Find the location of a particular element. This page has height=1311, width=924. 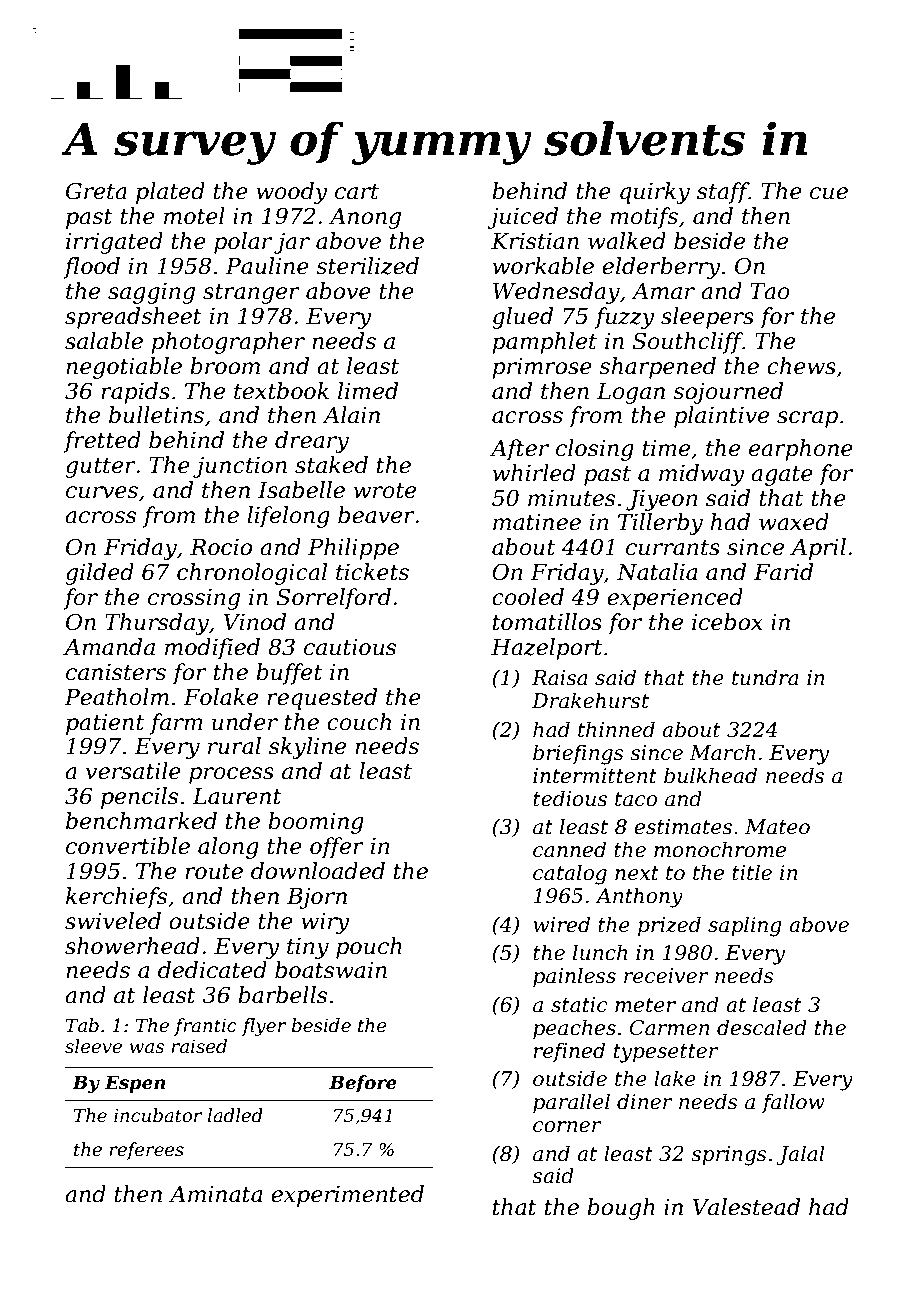

swiveled is located at coordinates (113, 921).
